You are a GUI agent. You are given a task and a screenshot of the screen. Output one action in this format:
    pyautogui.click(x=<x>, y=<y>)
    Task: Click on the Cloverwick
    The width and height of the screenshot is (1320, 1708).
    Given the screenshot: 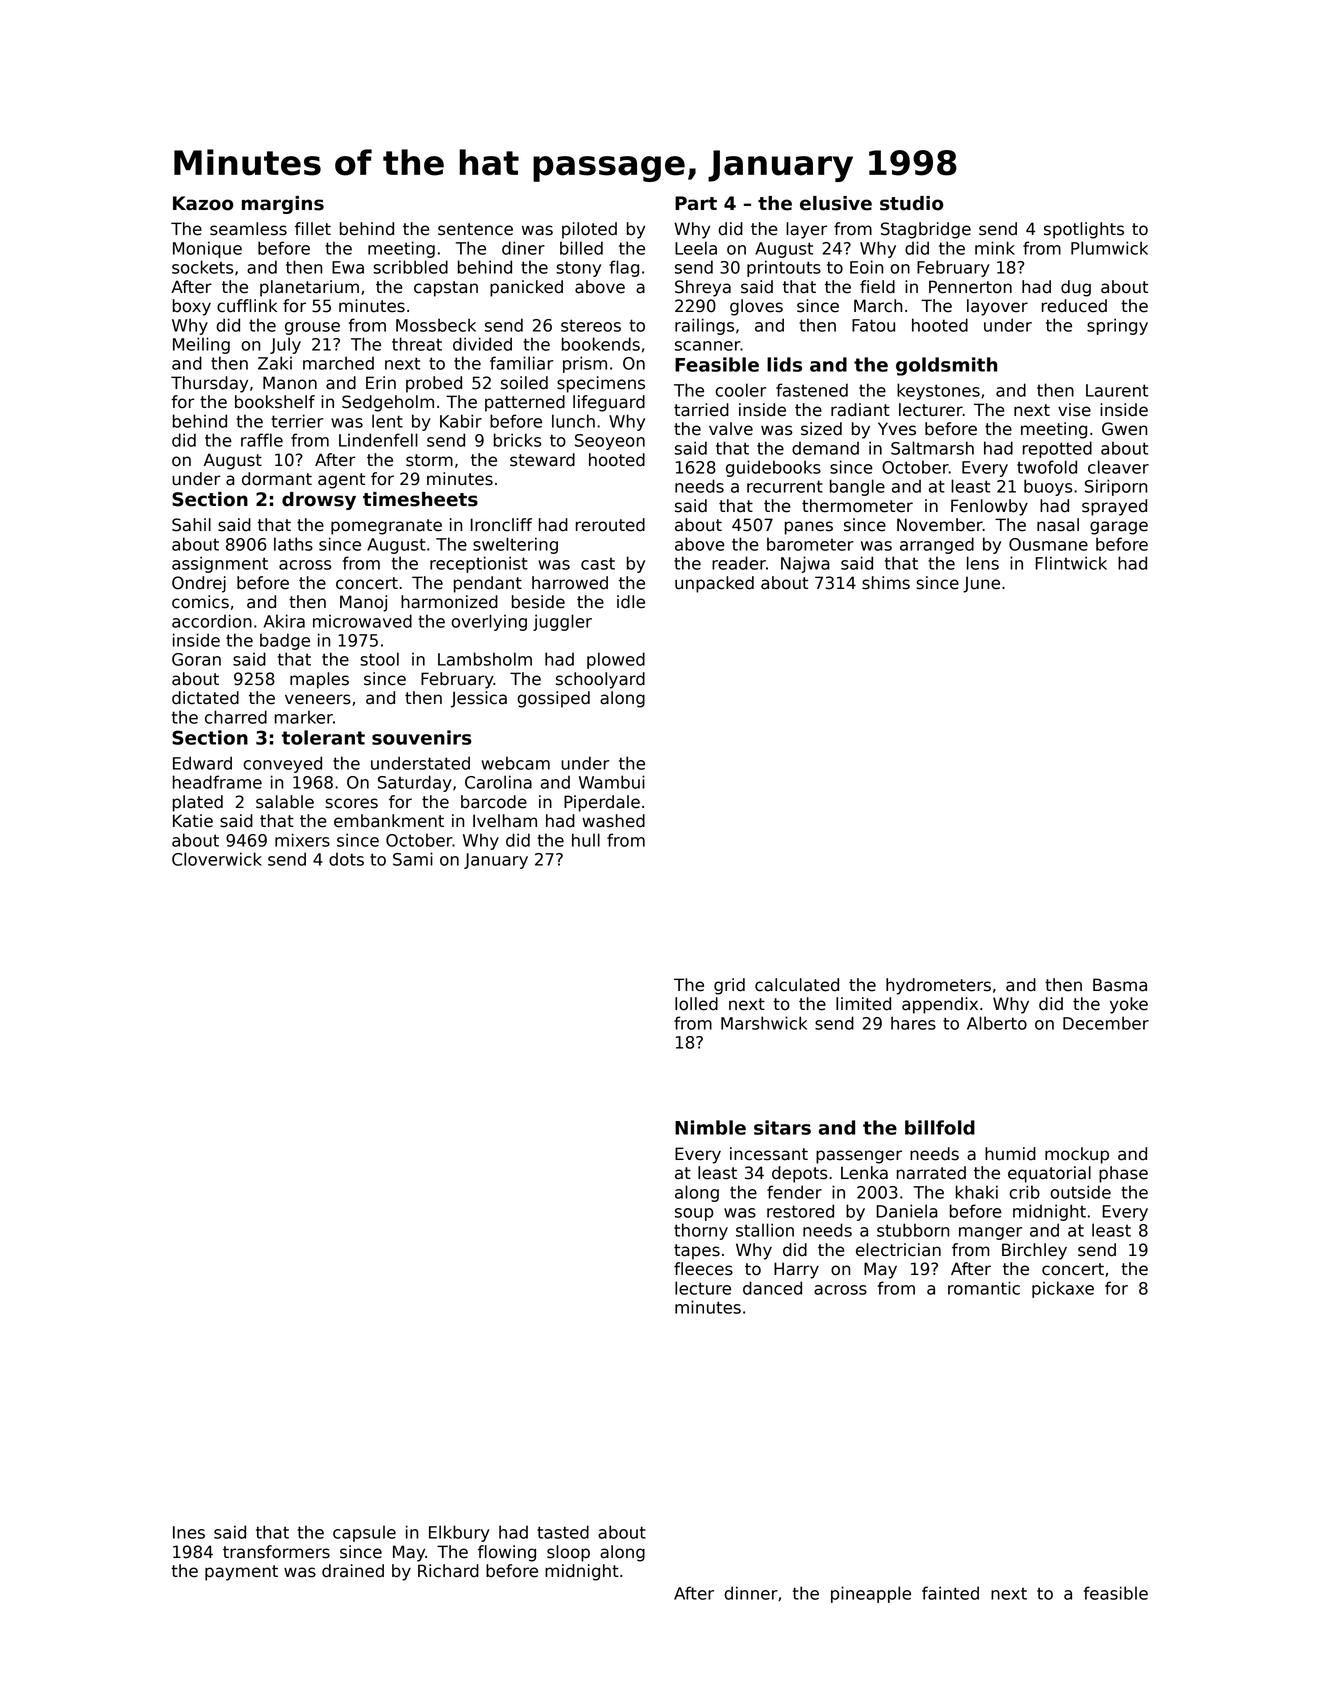 What is the action you would take?
    pyautogui.click(x=217, y=859)
